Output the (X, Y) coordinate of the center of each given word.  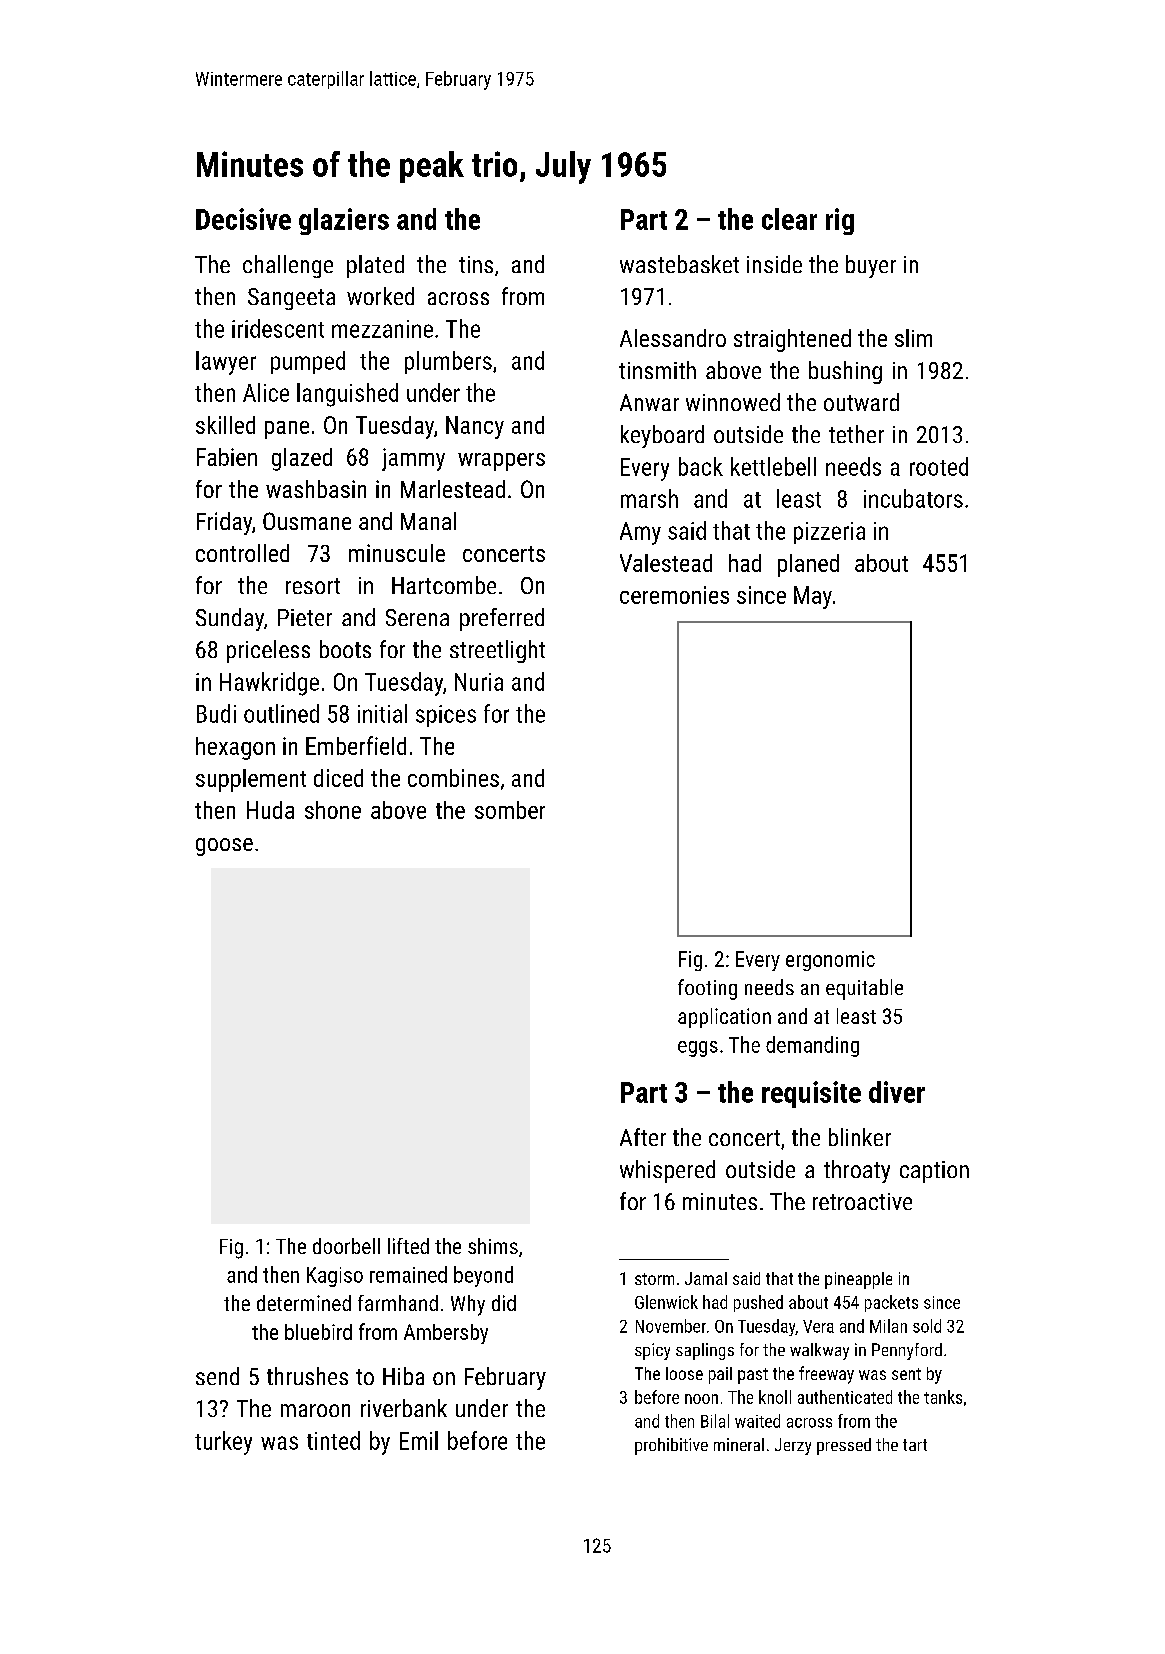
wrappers (501, 462)
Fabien (227, 457)
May (813, 597)
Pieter (305, 617)
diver (897, 1092)
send (217, 1376)
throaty (857, 1171)
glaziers (344, 221)
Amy (640, 533)
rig (840, 221)
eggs (698, 1049)
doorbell (346, 1246)
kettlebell (773, 466)
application (724, 1018)
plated (375, 266)
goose (224, 847)
